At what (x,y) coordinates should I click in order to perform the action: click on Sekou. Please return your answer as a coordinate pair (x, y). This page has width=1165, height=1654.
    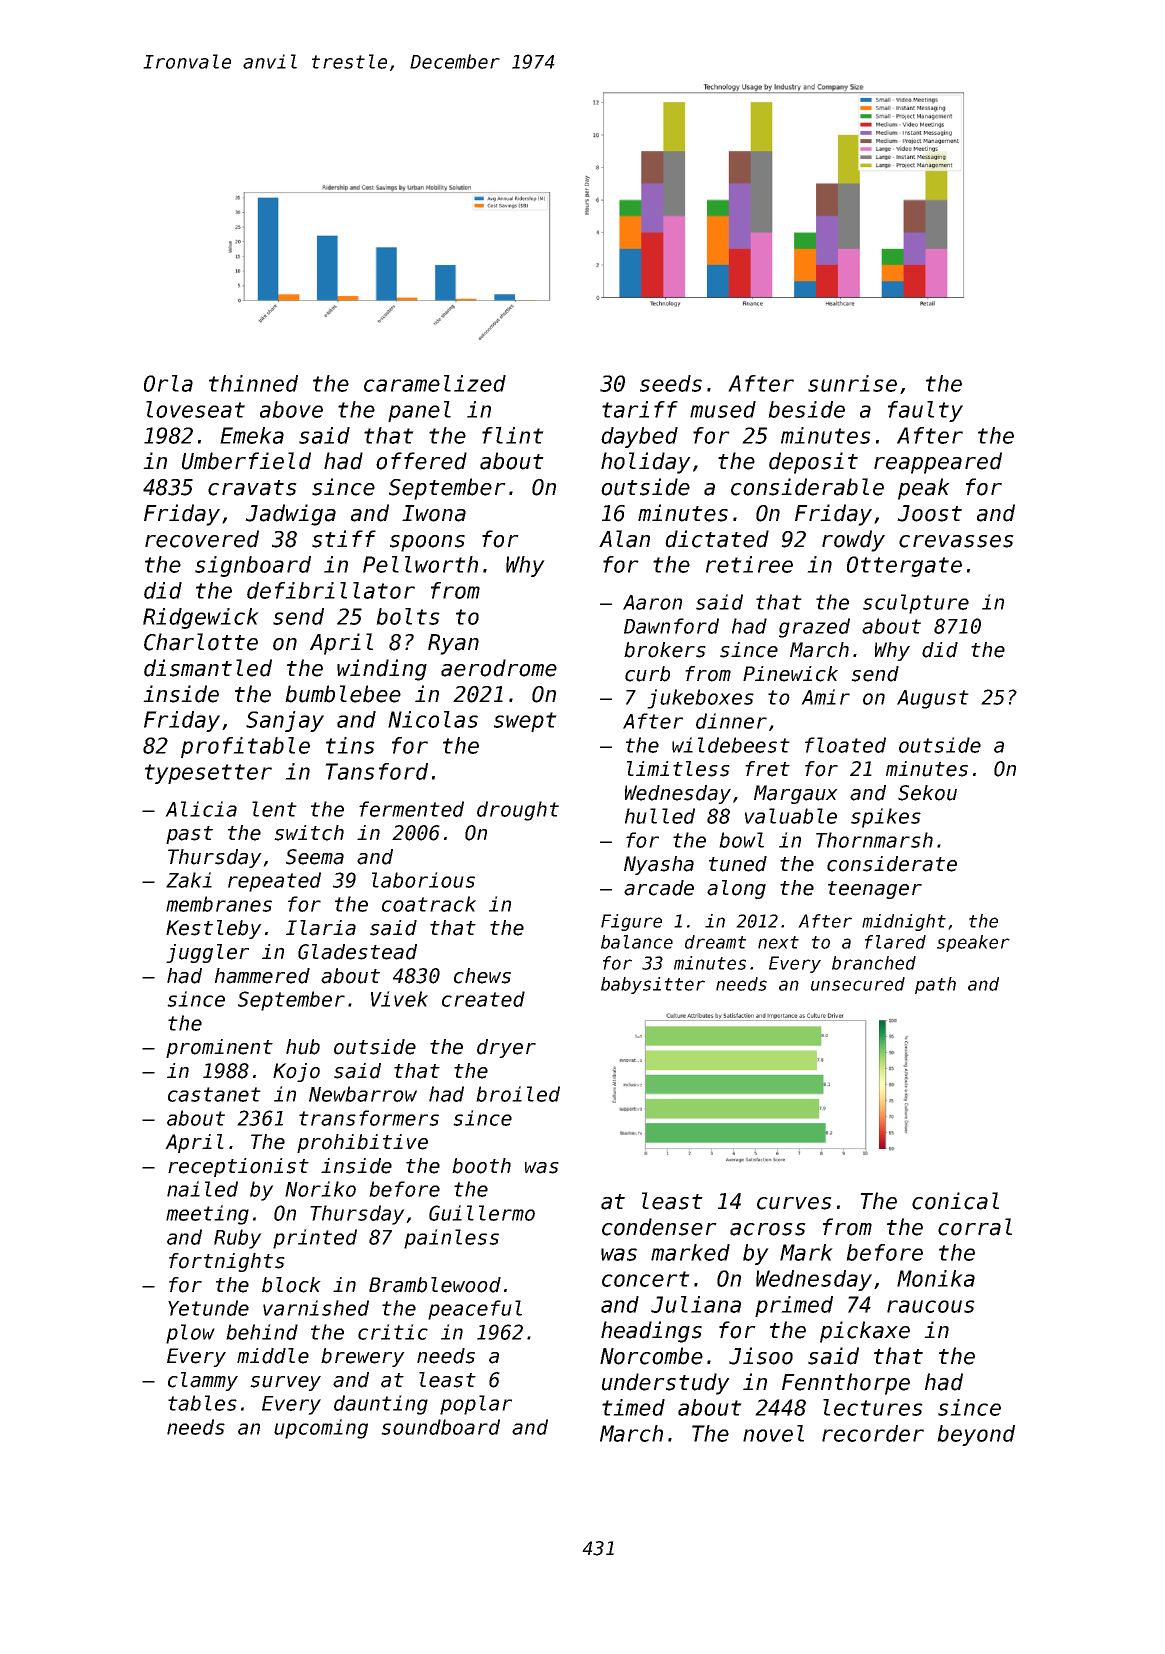
    Looking at the image, I should click on (927, 793).
